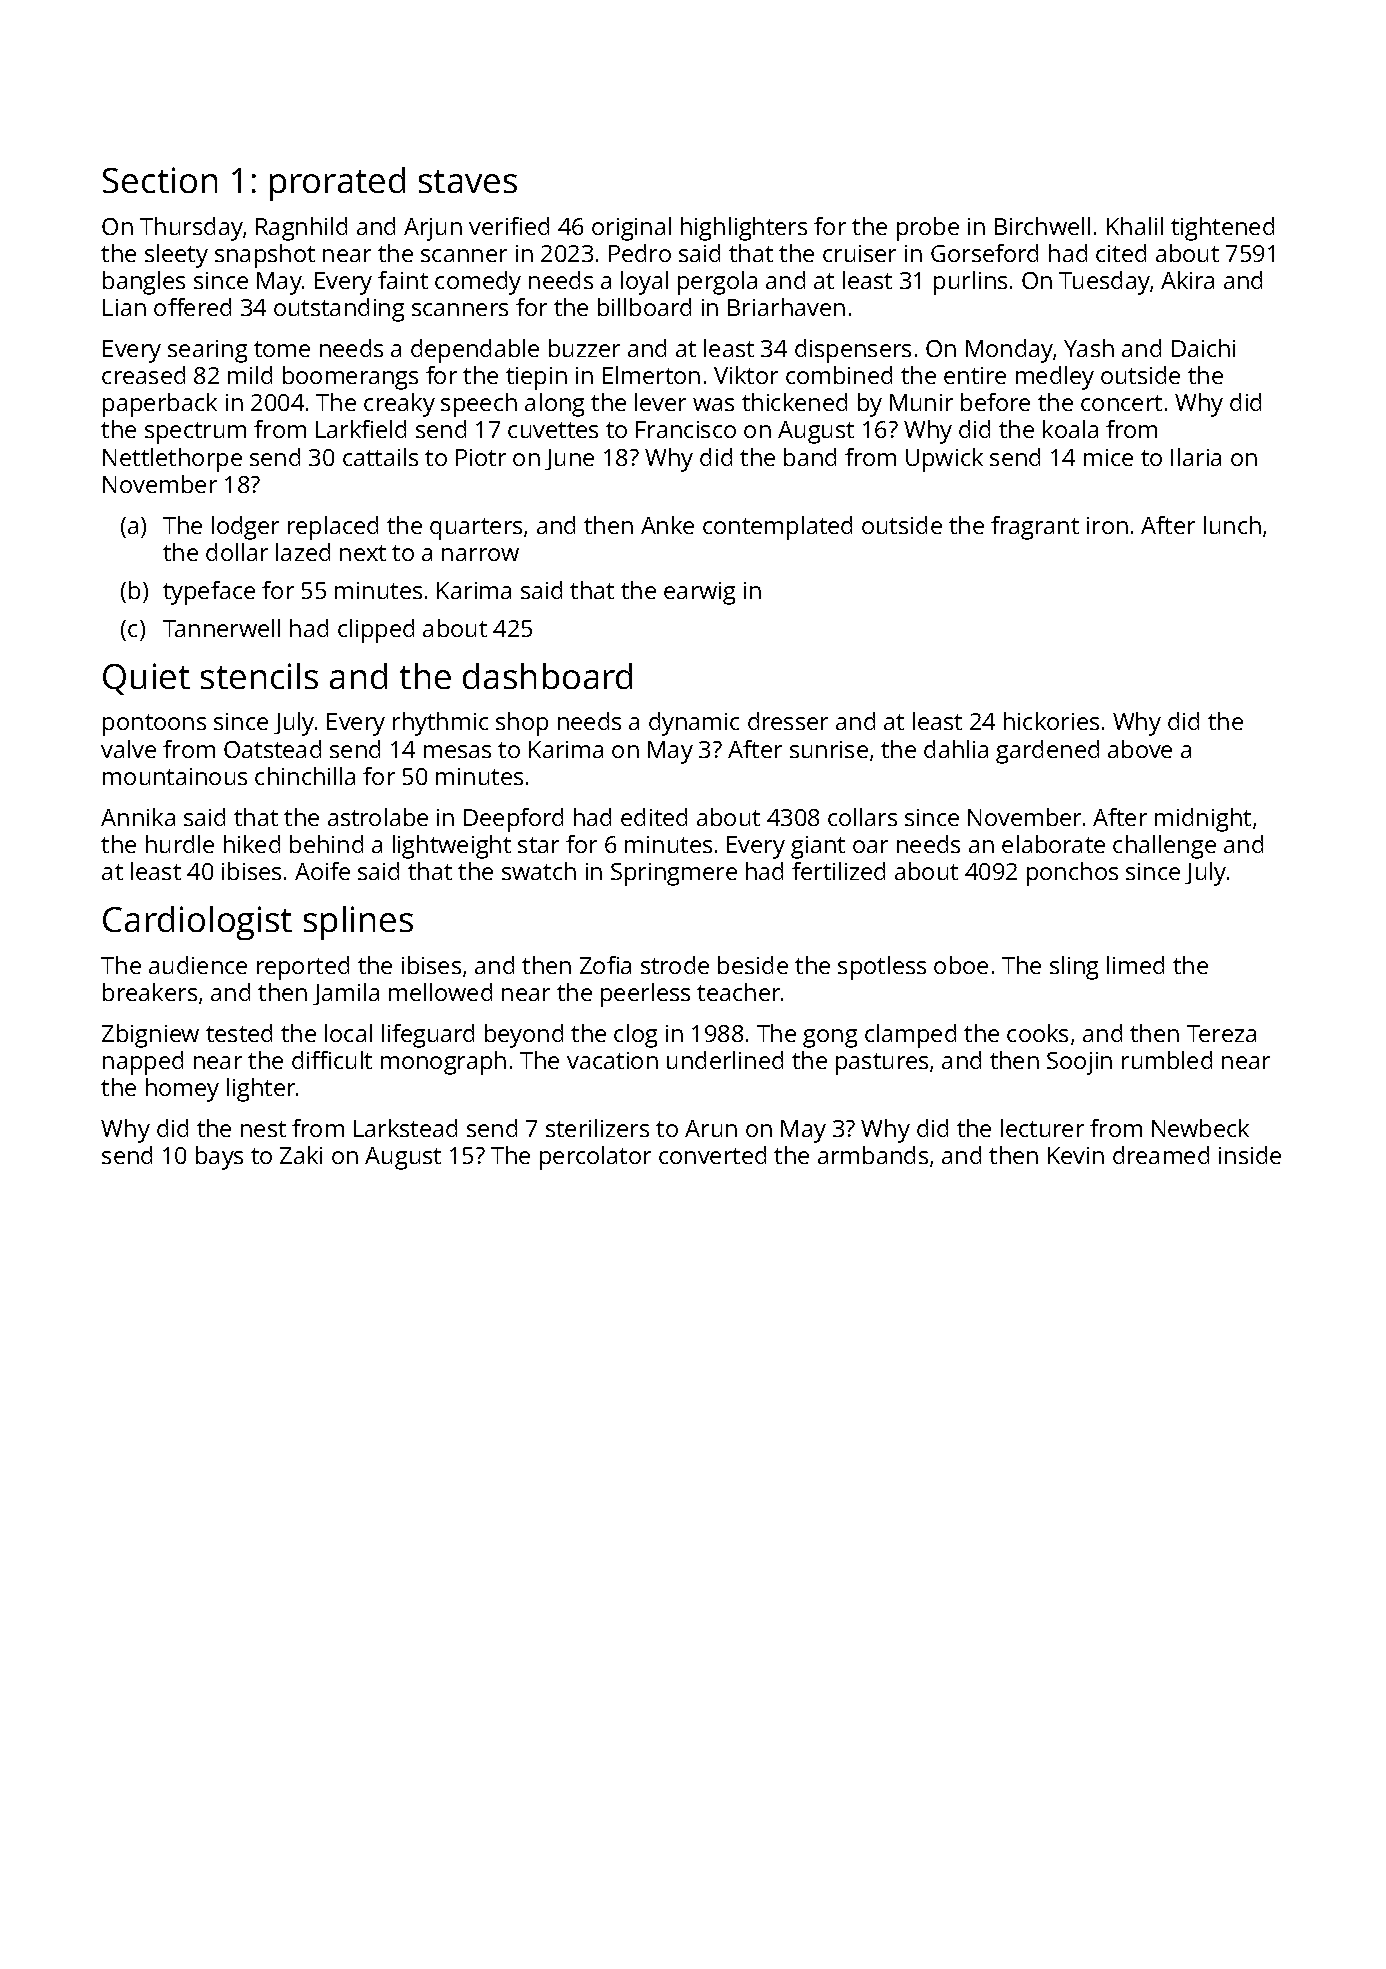 The height and width of the screenshot is (1969, 1386). I want to click on Annika, so click(138, 817).
